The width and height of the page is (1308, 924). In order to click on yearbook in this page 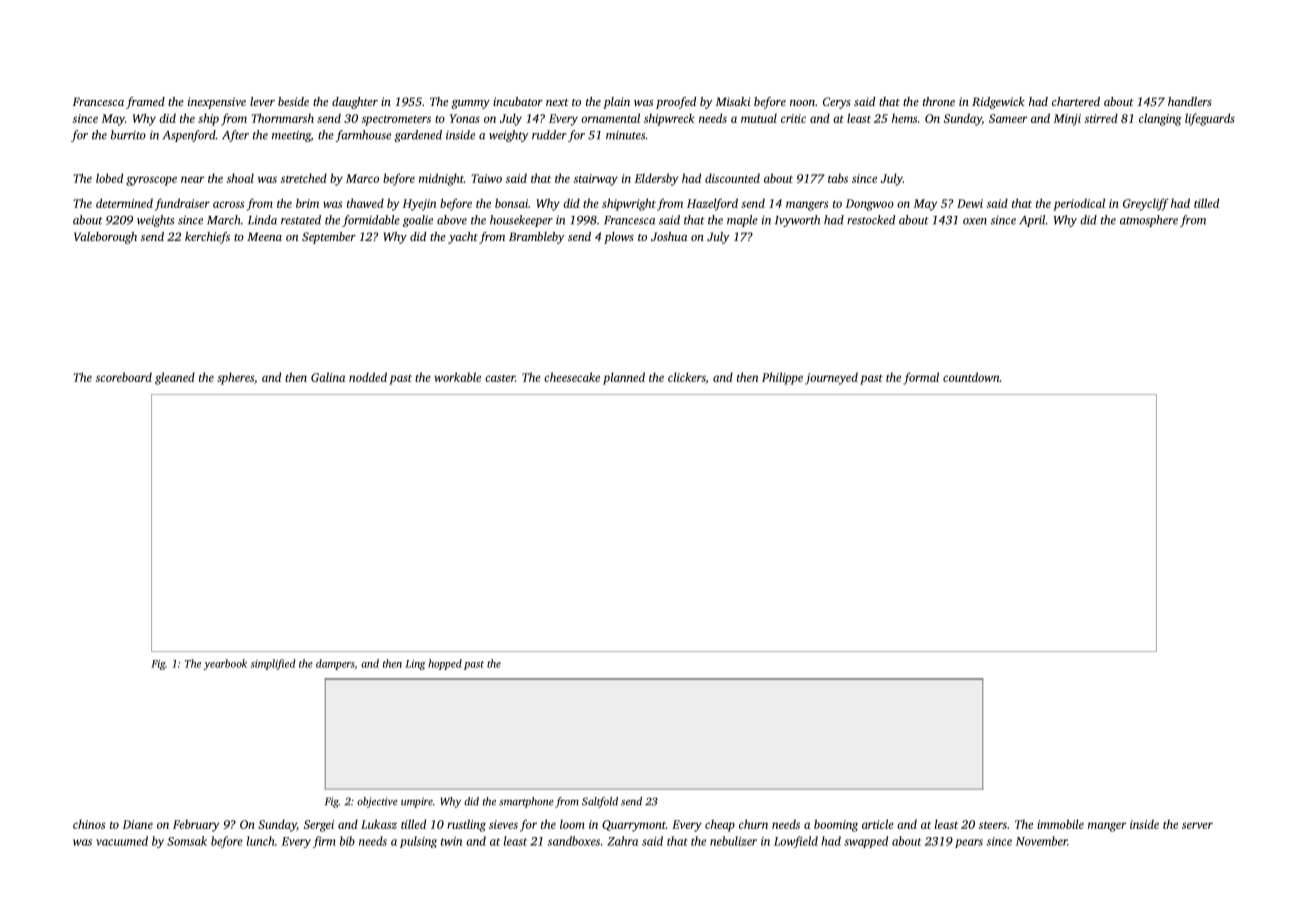, I will do `click(225, 664)`.
